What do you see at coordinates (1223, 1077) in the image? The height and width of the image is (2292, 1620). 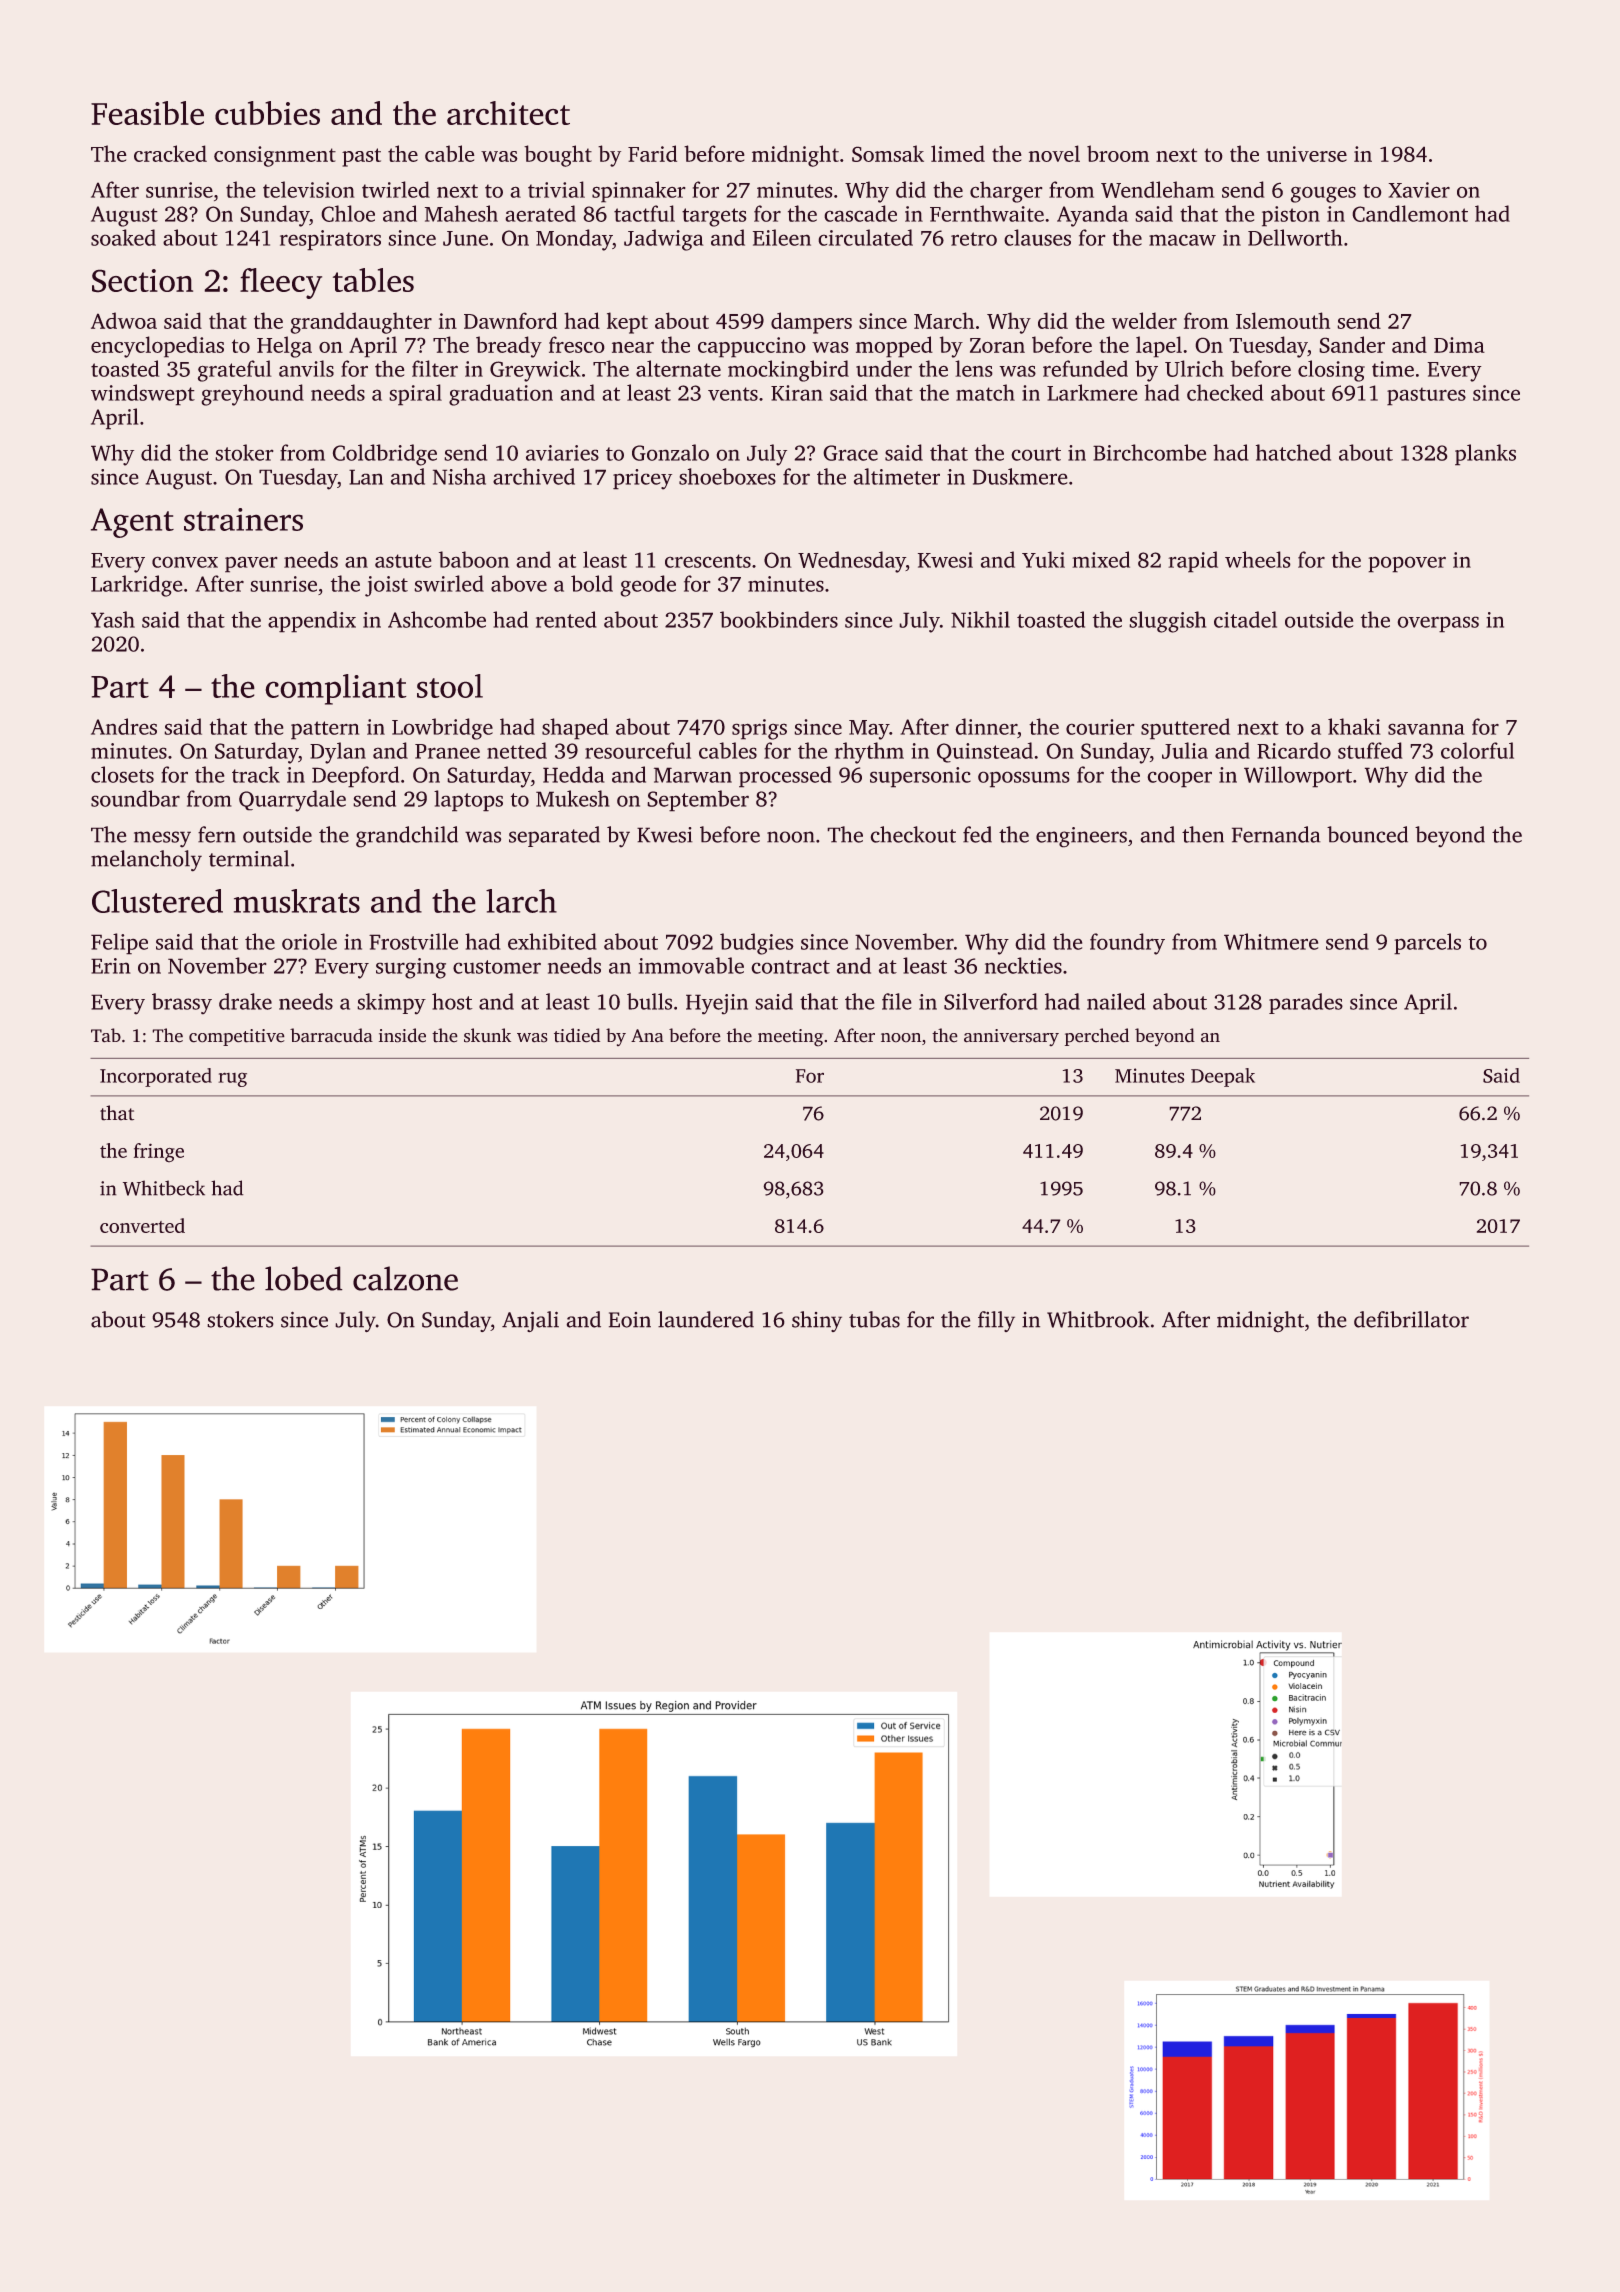 I see `Deepak` at bounding box center [1223, 1077].
